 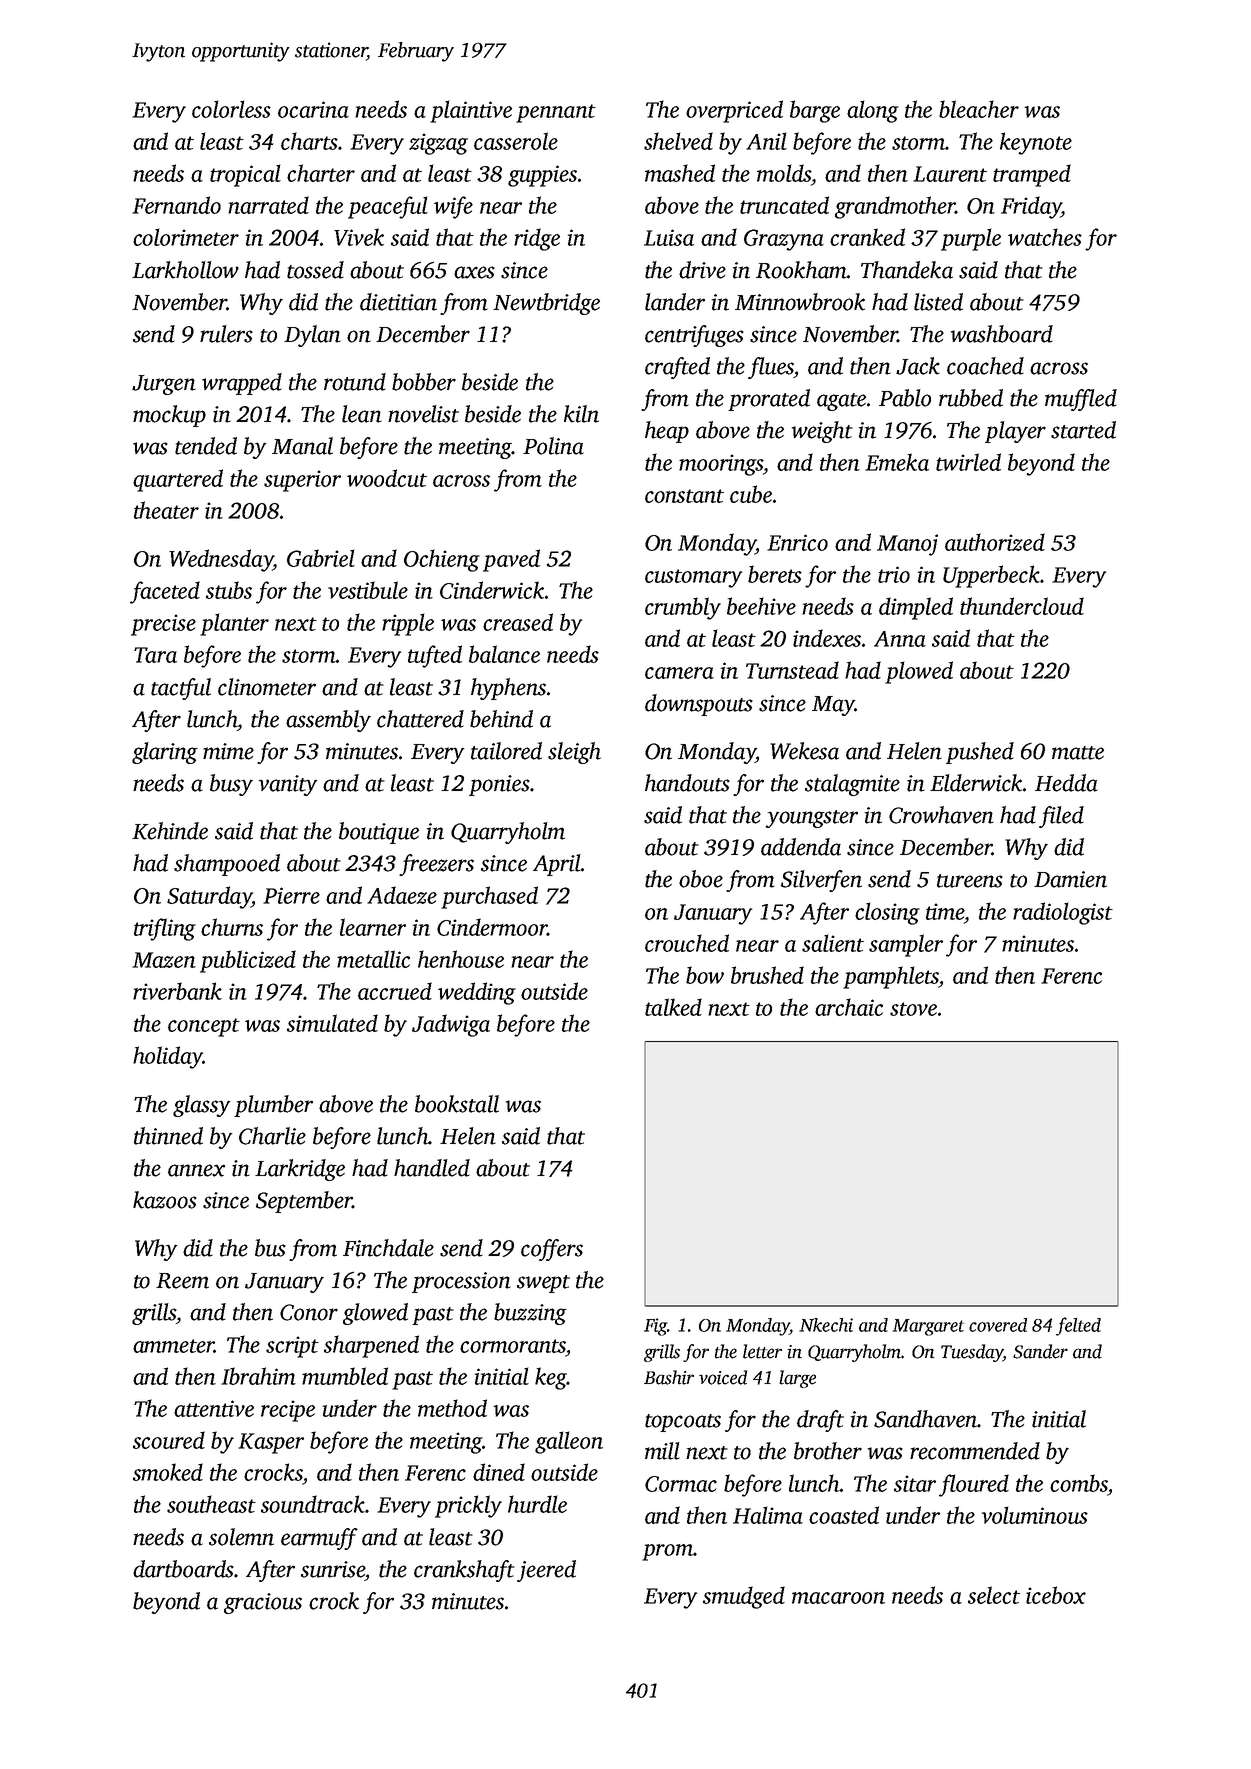 What do you see at coordinates (925, 1419) in the screenshot?
I see `Sandhaven` at bounding box center [925, 1419].
